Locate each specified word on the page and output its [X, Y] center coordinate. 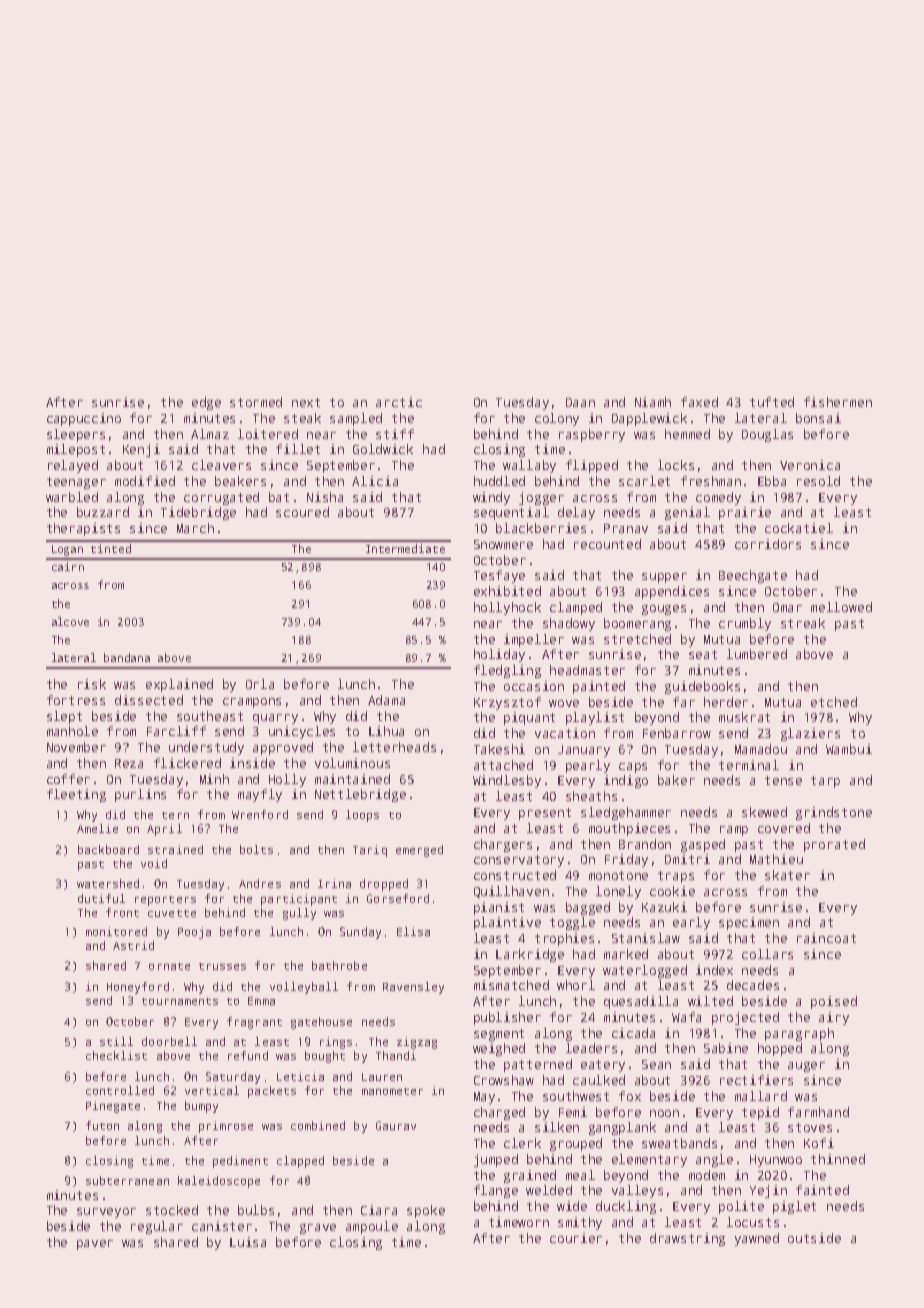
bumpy [201, 1107]
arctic [399, 402]
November [76, 747]
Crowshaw [504, 1080]
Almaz [210, 434]
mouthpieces [629, 829]
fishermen [838, 402]
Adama [386, 700]
